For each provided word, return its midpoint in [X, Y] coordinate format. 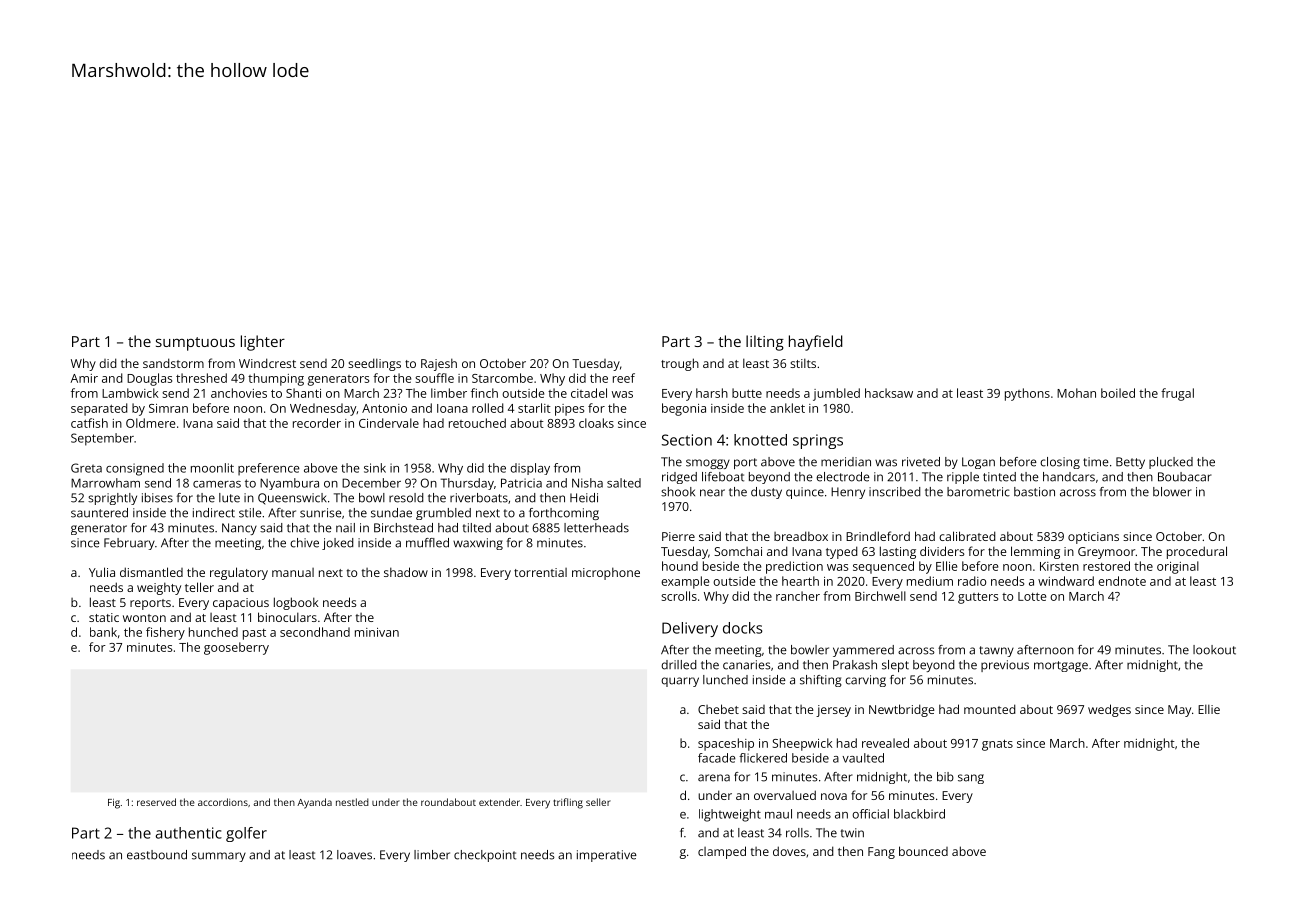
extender [499, 802]
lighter [263, 343]
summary [219, 857]
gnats [997, 745]
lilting [765, 343]
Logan [978, 463]
